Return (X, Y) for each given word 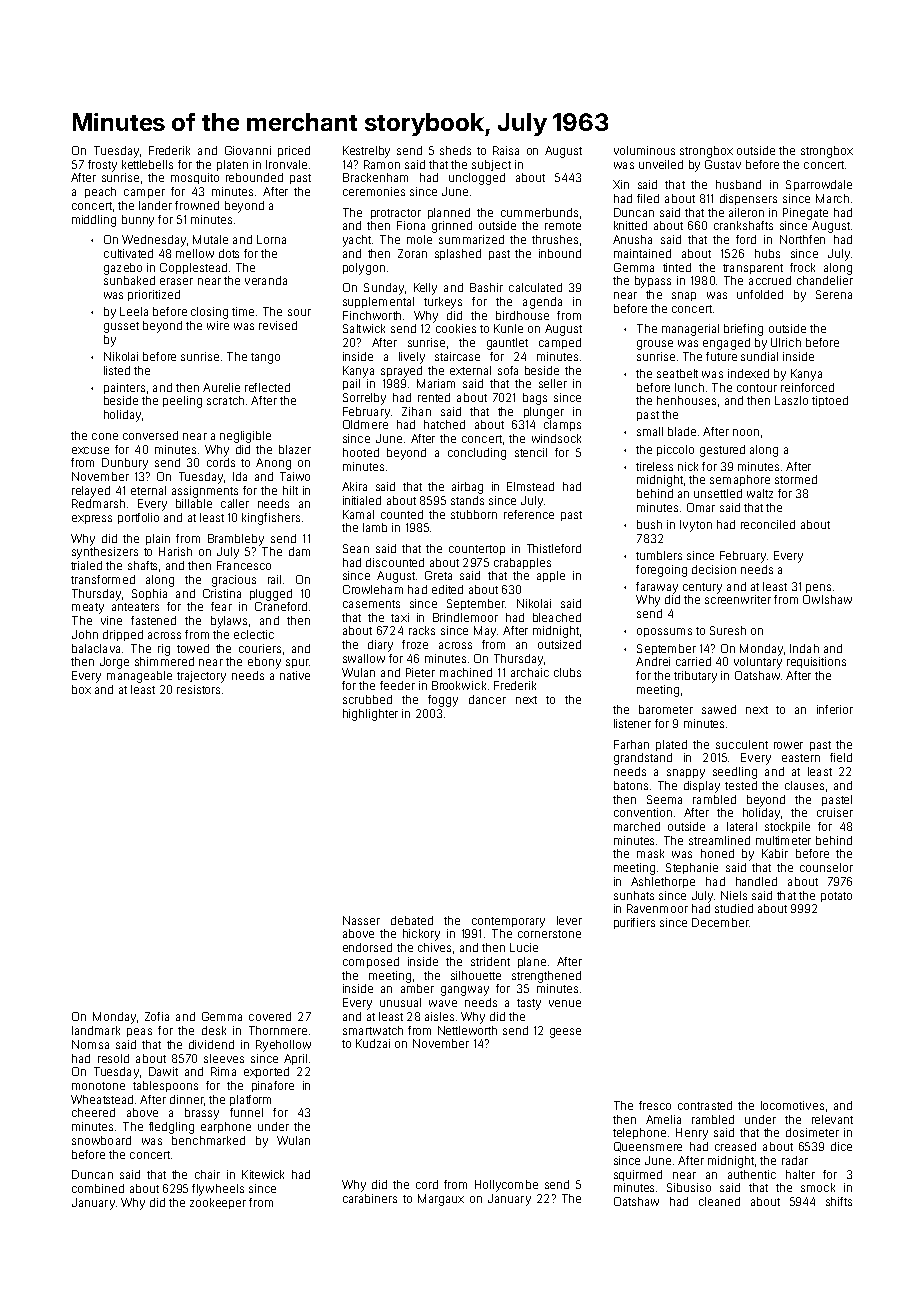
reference (529, 514)
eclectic (254, 634)
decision (714, 569)
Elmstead (530, 486)
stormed (796, 479)
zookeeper (218, 1203)
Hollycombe (506, 1186)
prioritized (154, 295)
